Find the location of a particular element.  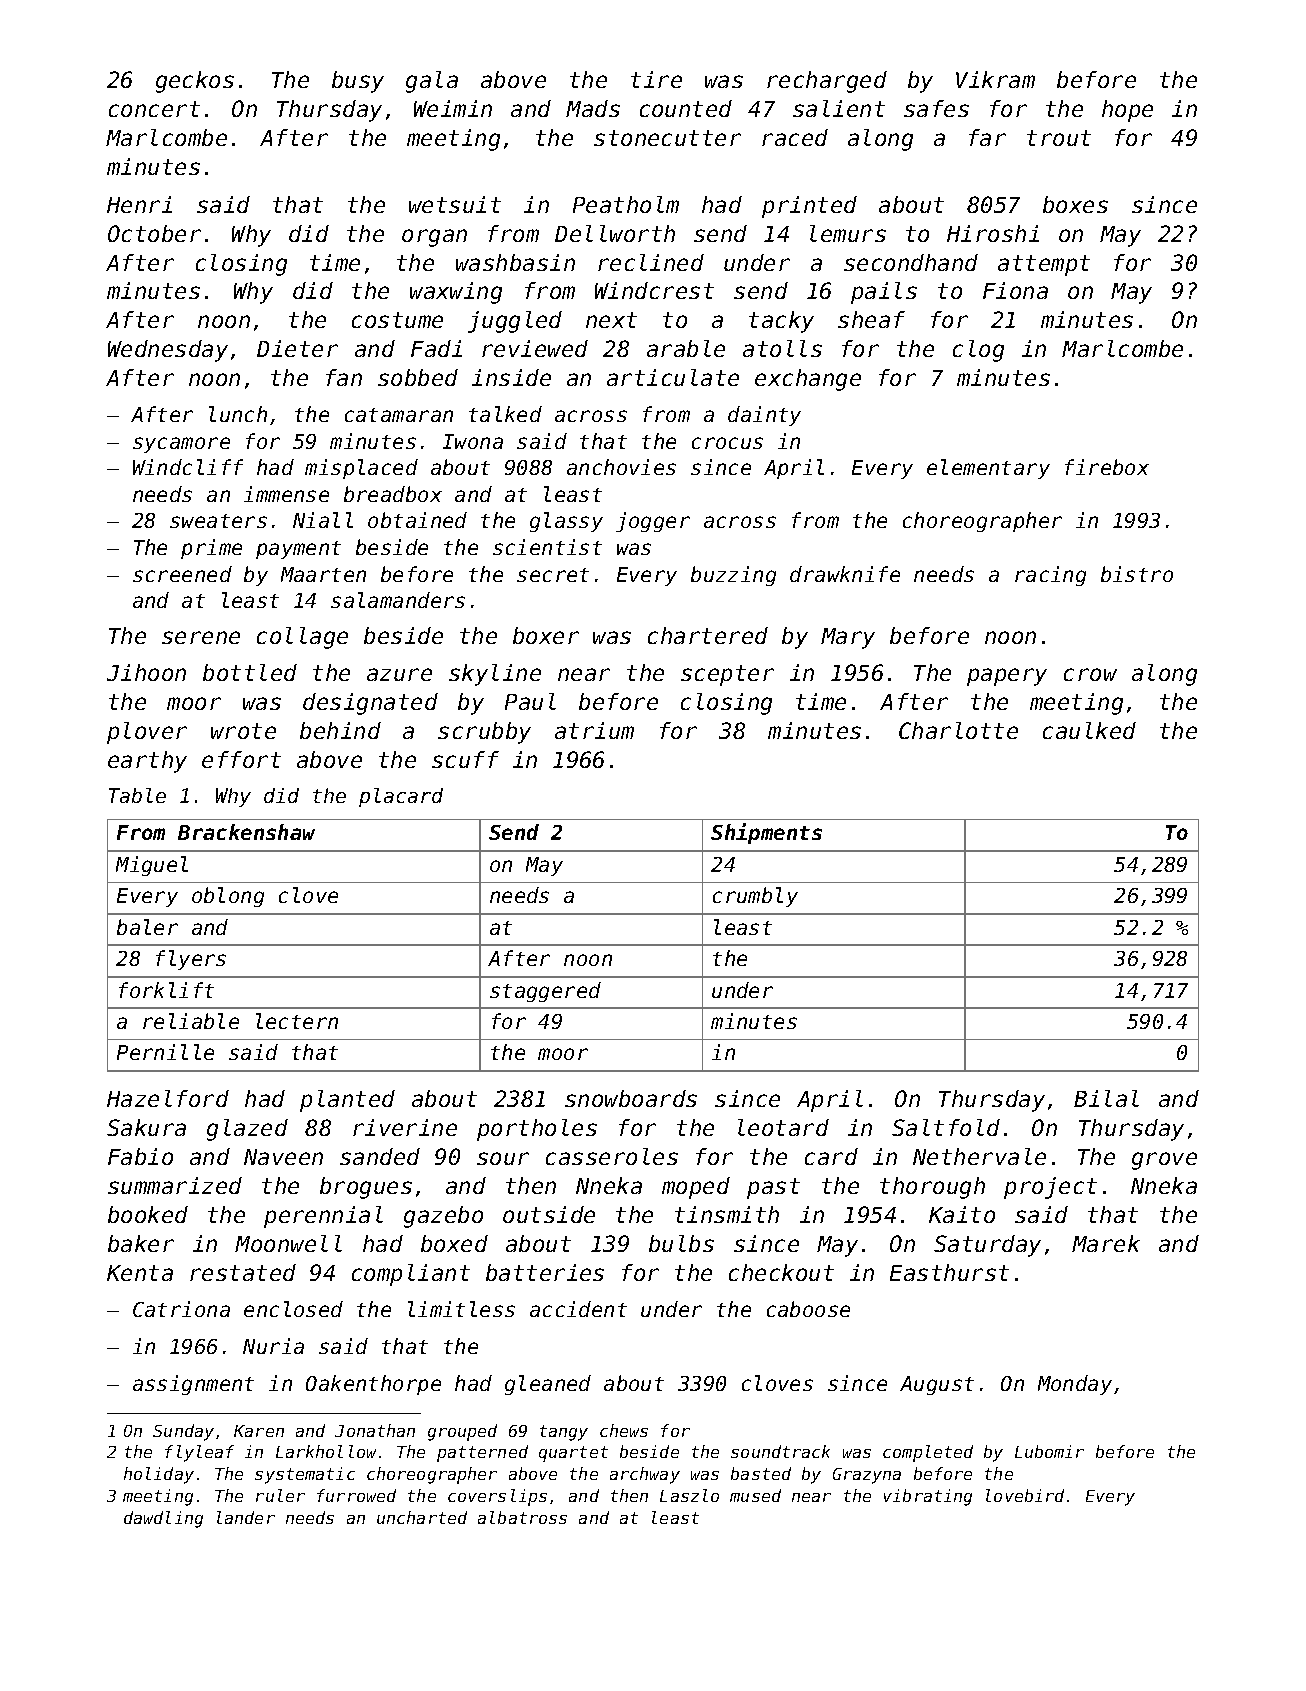

costume is located at coordinates (397, 320).
